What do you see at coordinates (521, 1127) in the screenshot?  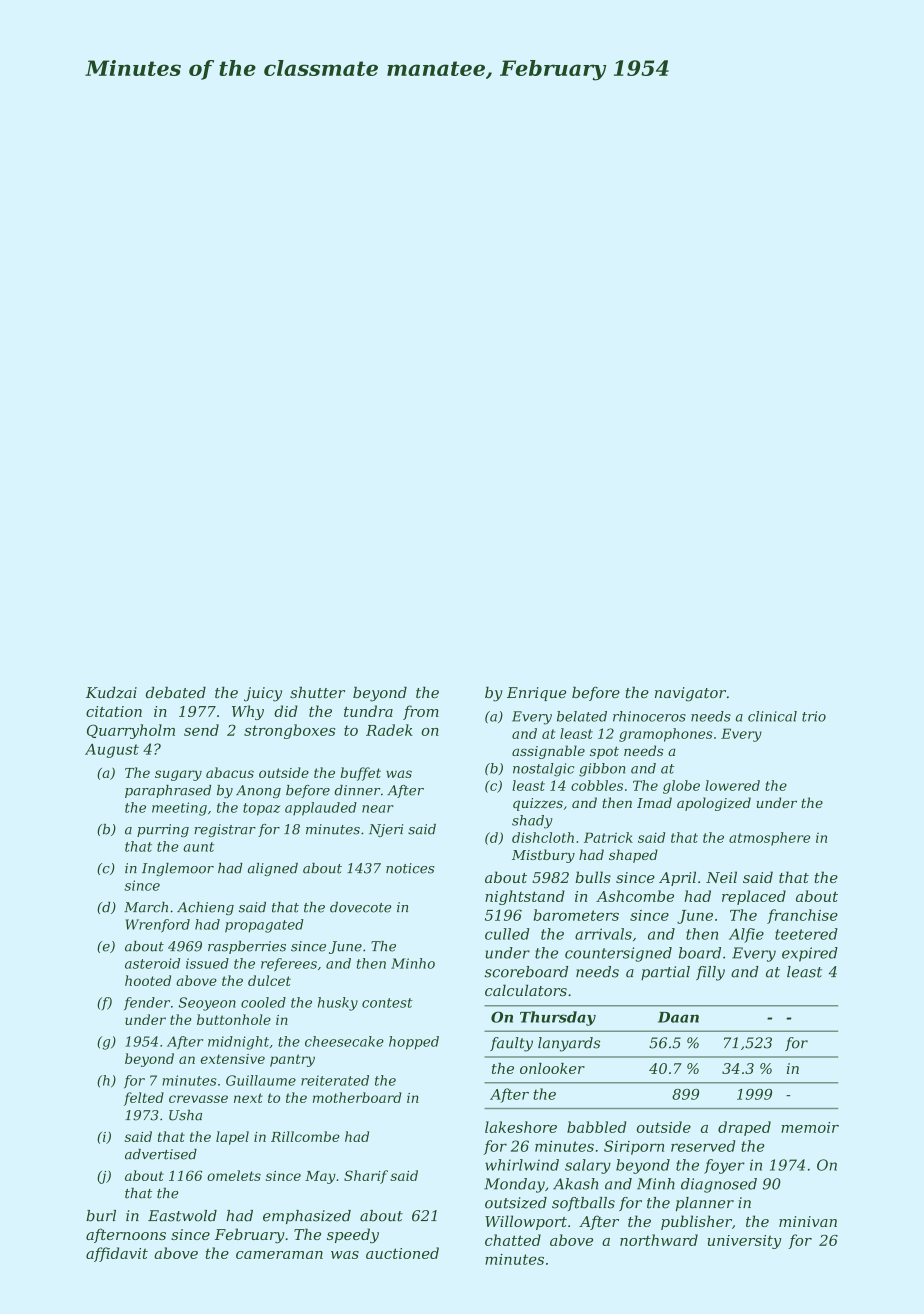 I see `lakeshore` at bounding box center [521, 1127].
